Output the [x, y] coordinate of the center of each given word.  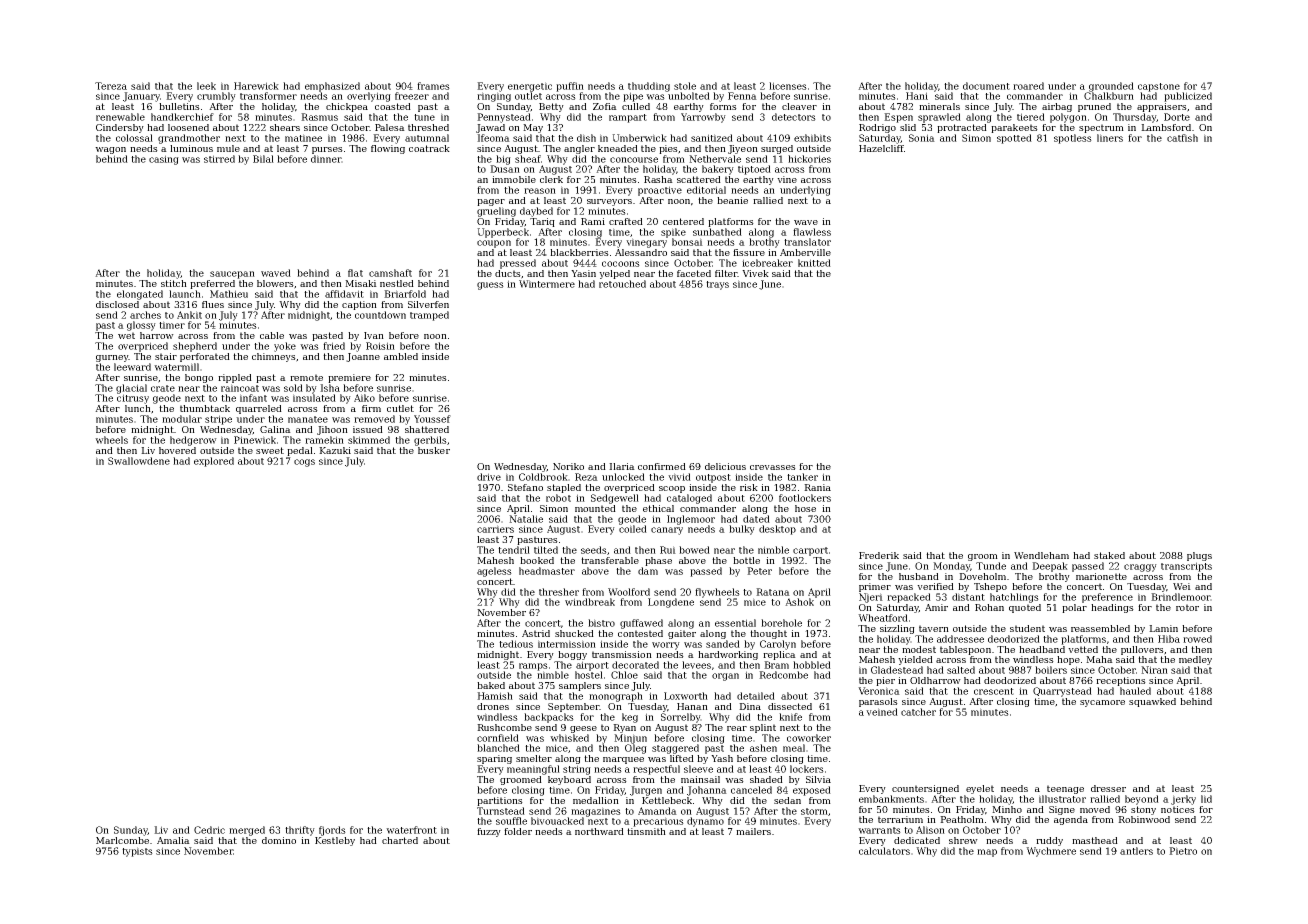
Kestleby [335, 841]
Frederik [879, 555]
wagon [110, 150]
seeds [594, 550]
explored [214, 462]
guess [490, 286]
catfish [1182, 138]
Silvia [818, 779]
